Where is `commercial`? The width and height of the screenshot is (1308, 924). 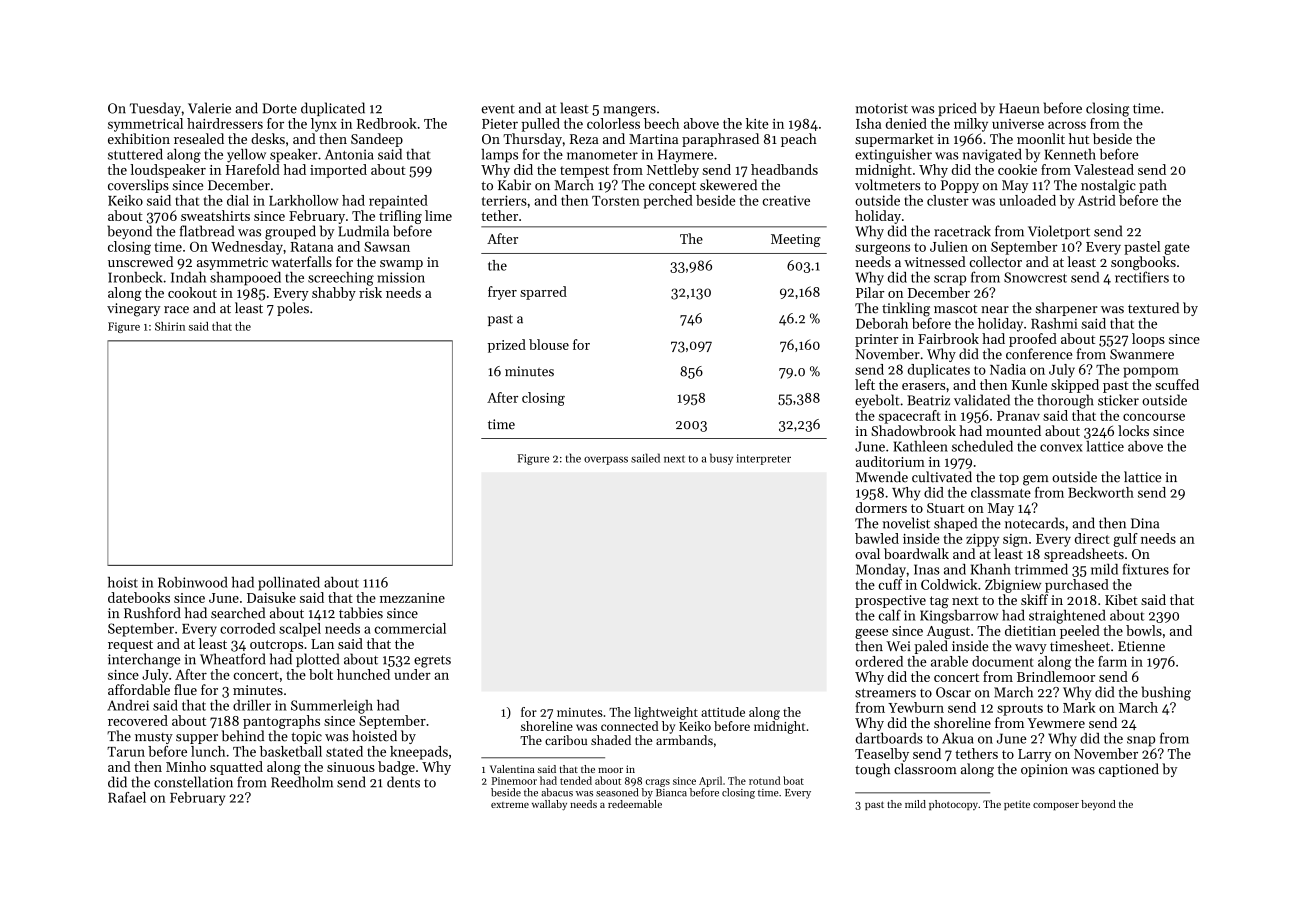
commercial is located at coordinates (410, 628).
